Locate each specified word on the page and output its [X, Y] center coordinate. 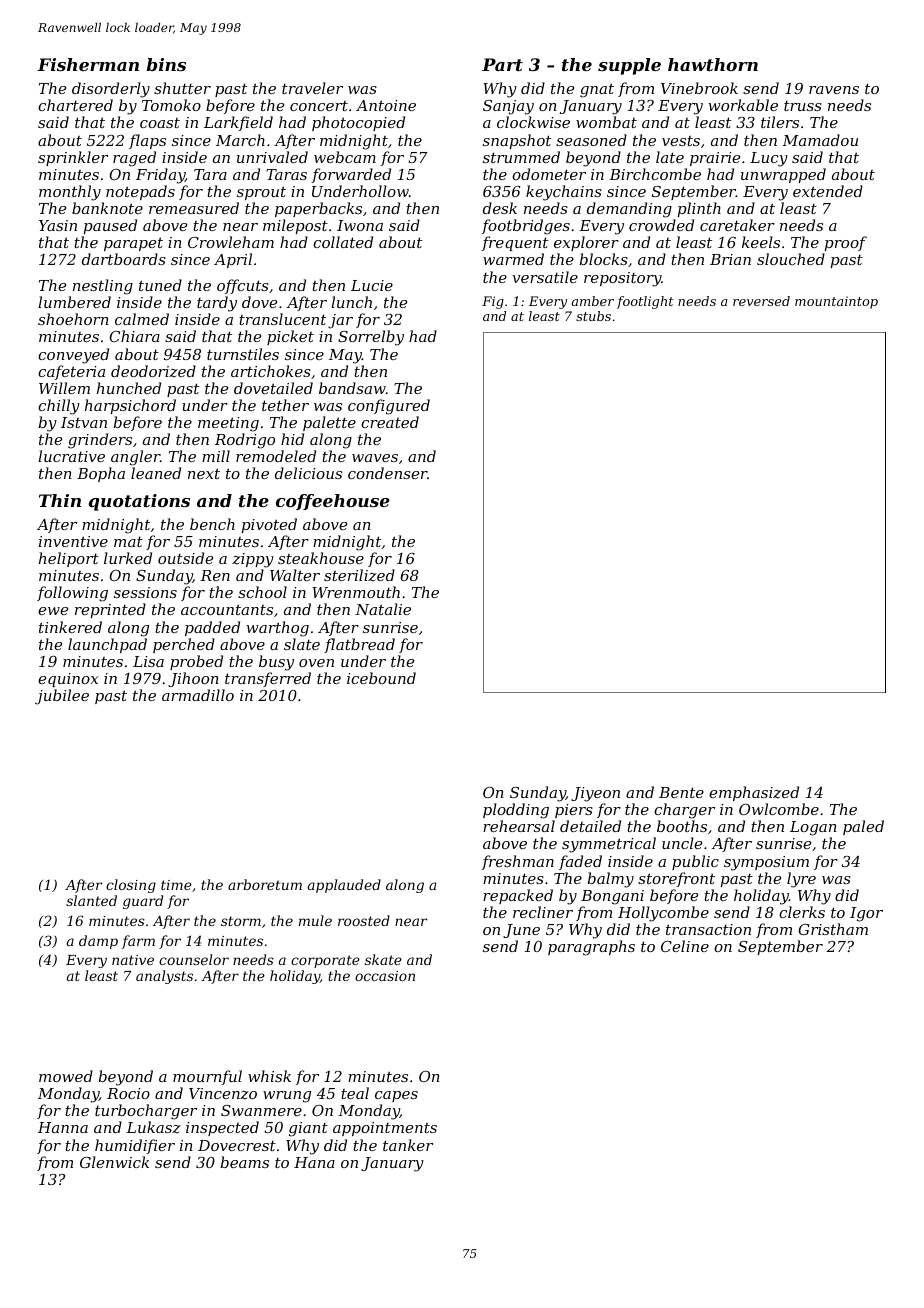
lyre [801, 880]
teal [355, 1093]
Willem [64, 388]
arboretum [265, 884]
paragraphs [591, 948]
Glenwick [114, 1162]
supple [629, 66]
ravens [834, 90]
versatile [545, 277]
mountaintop [836, 302]
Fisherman [88, 64]
